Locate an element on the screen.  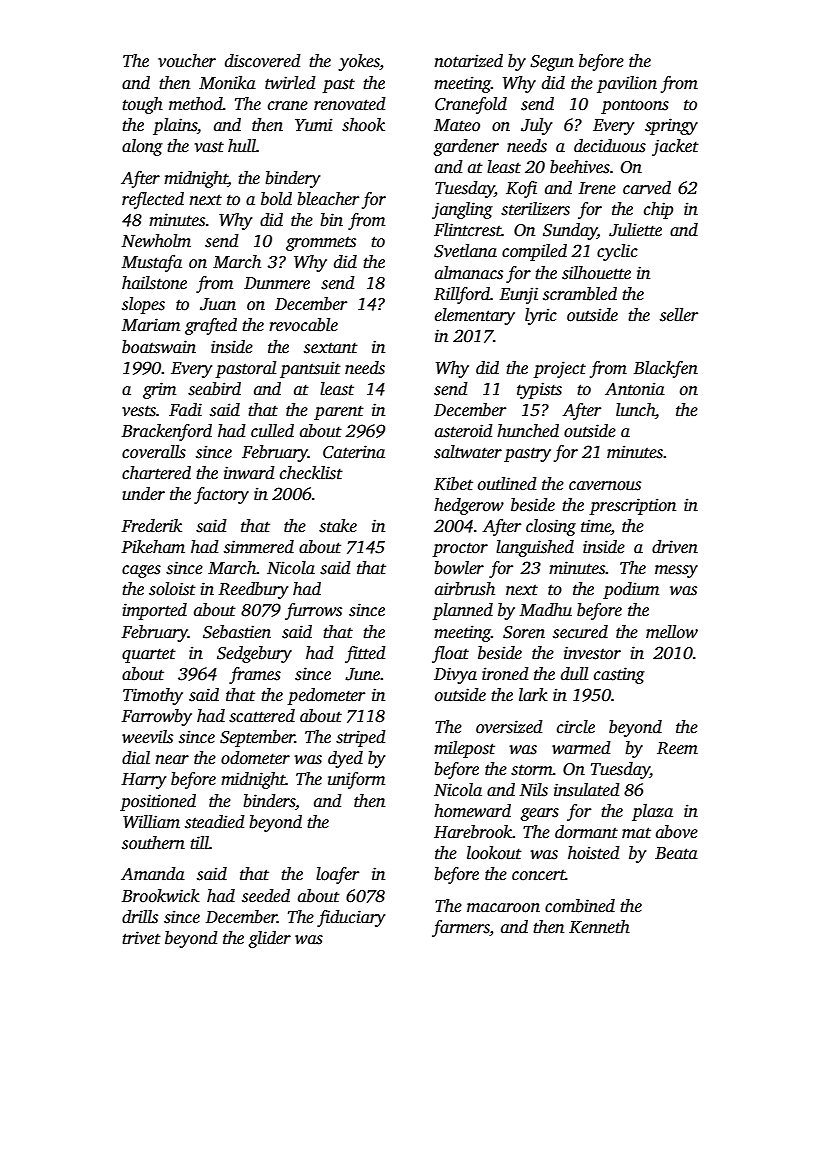
revocable is located at coordinates (303, 325).
